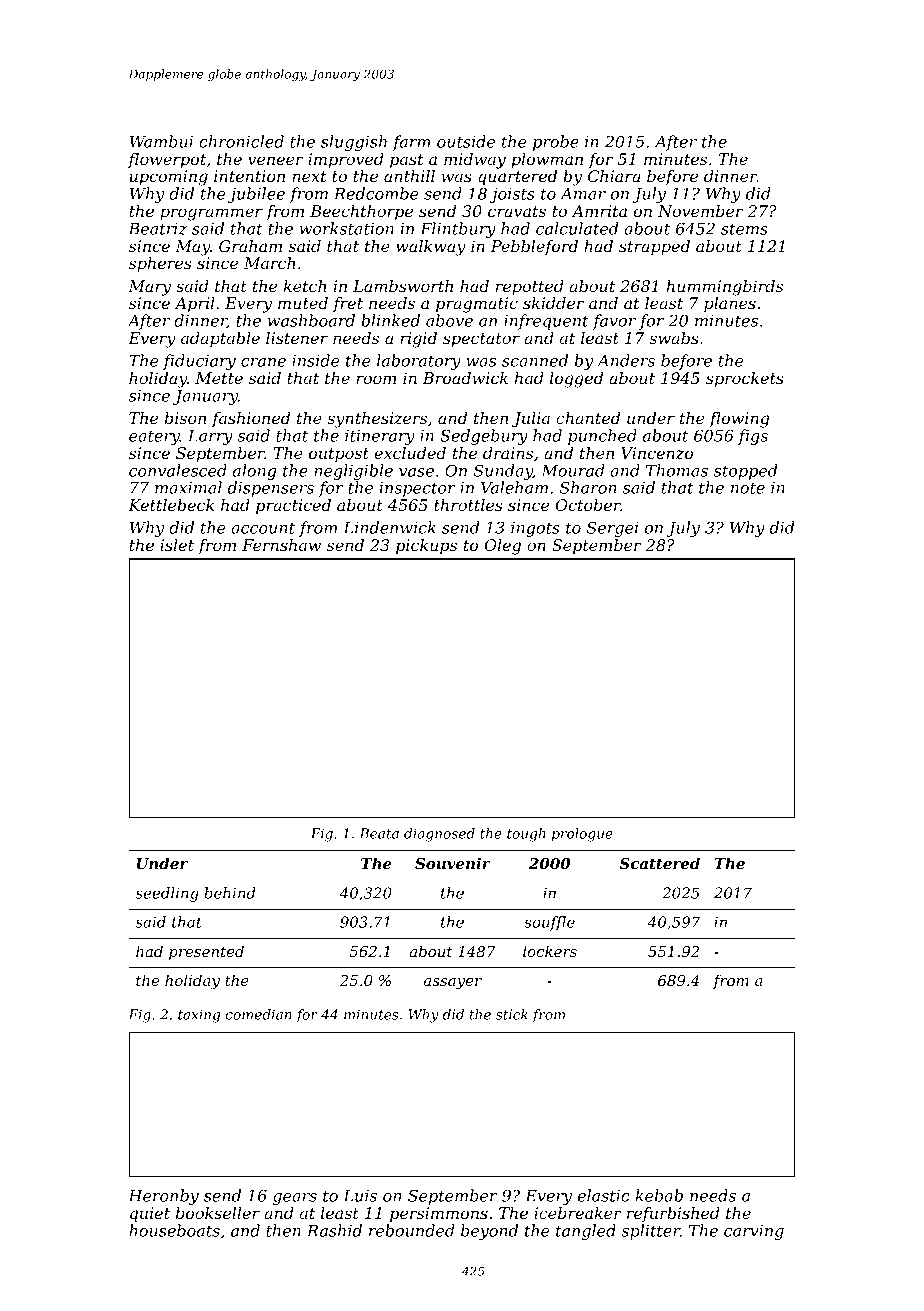 Image resolution: width=924 pixels, height=1311 pixels. What do you see at coordinates (177, 545) in the screenshot?
I see `islet` at bounding box center [177, 545].
